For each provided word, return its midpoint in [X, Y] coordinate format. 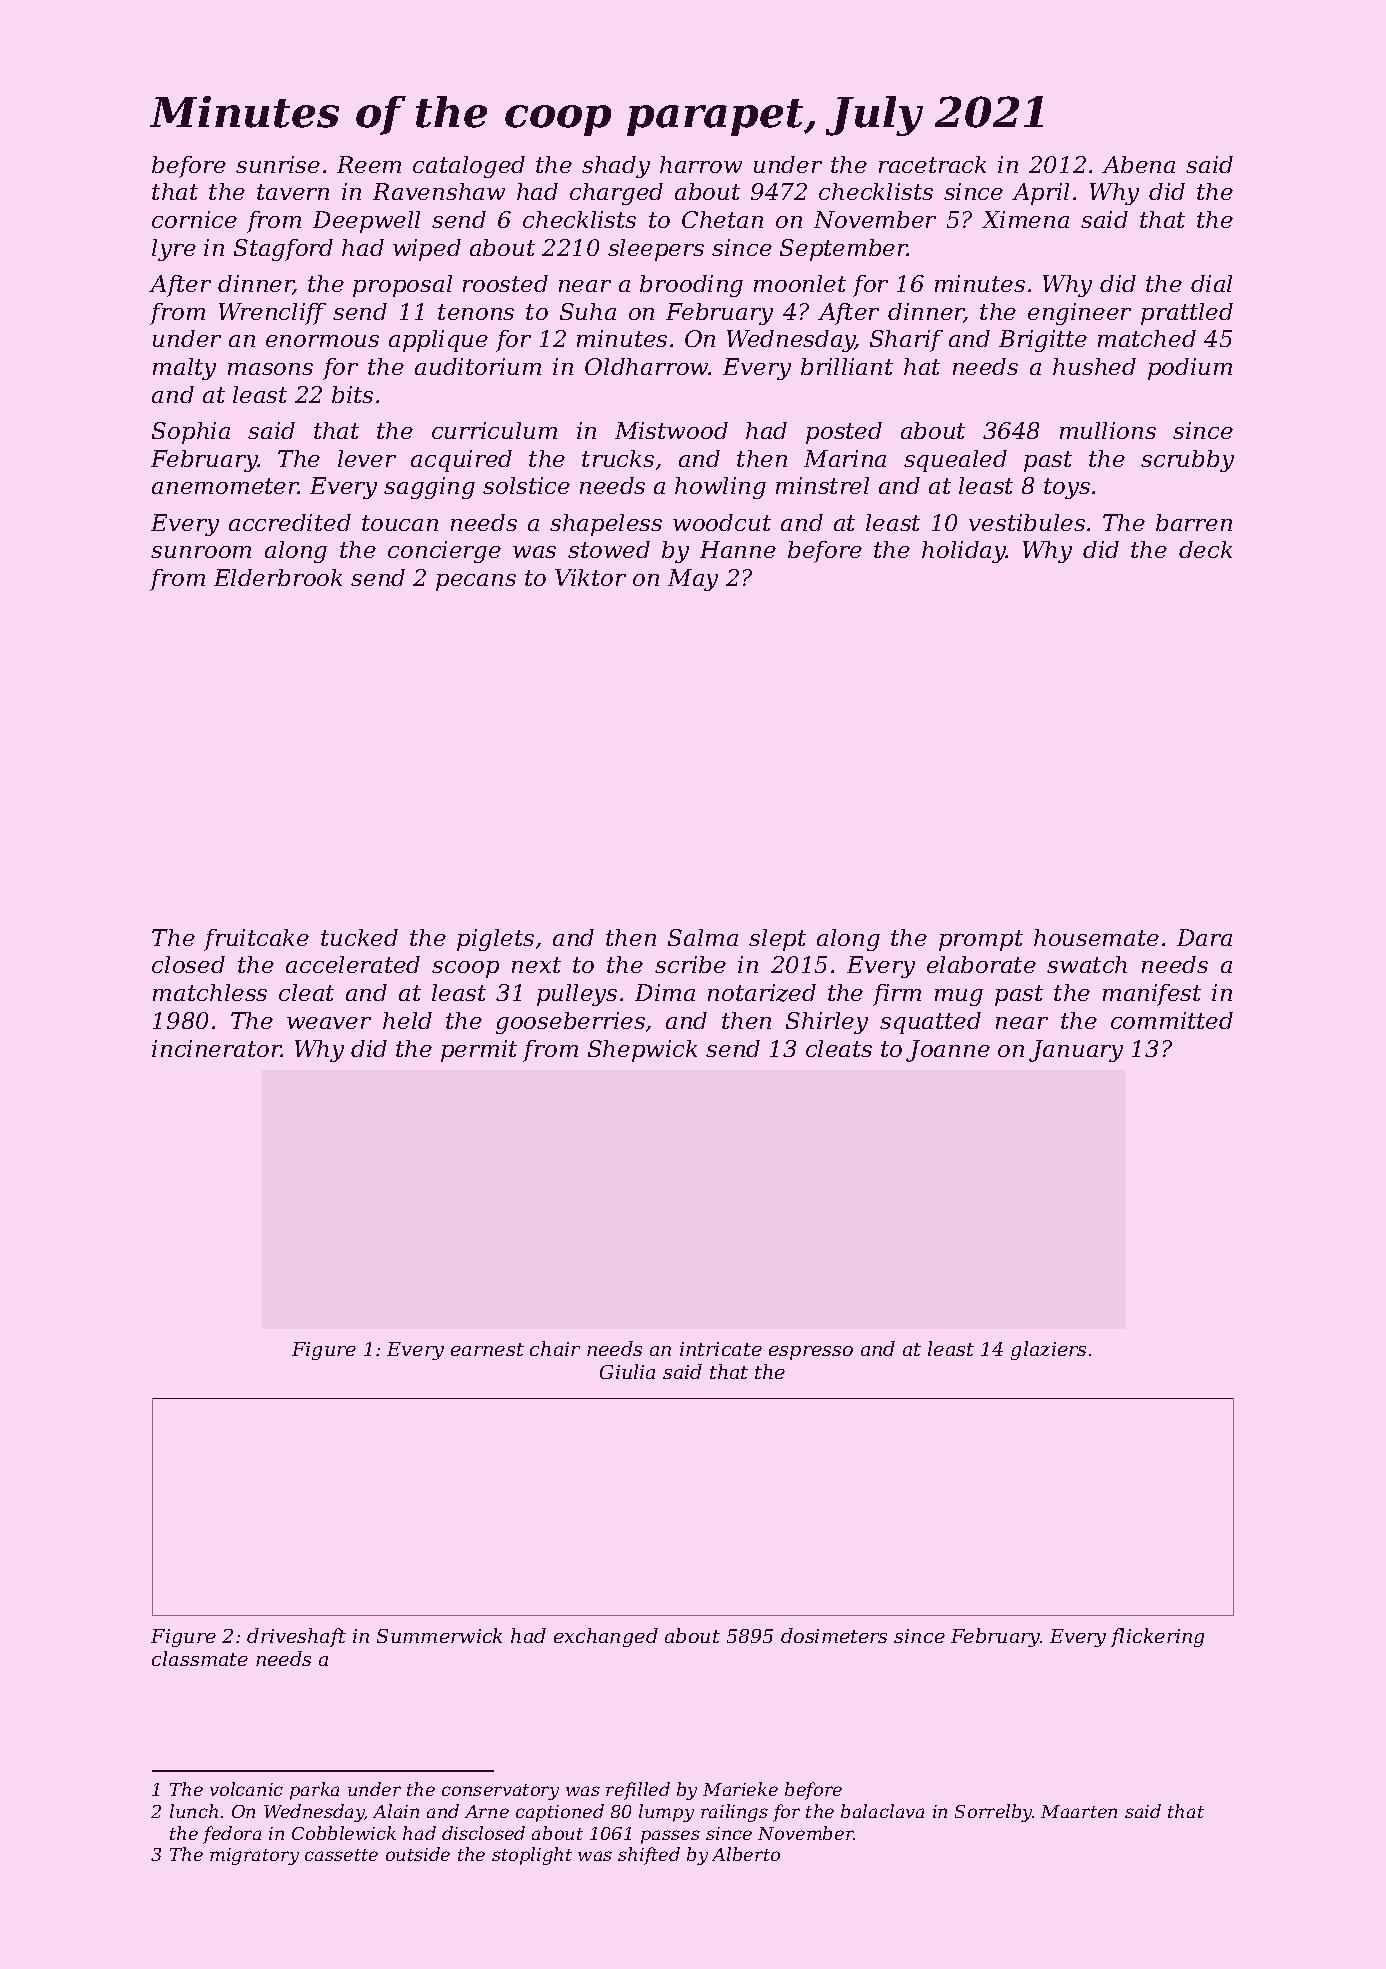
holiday [964, 552]
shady [616, 167]
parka [314, 1791]
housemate [1096, 937]
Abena [1138, 164]
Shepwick [642, 1051]
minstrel [822, 485]
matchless [210, 992]
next [536, 965]
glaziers [1048, 1350]
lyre [174, 250]
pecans [476, 582]
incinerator [216, 1048]
